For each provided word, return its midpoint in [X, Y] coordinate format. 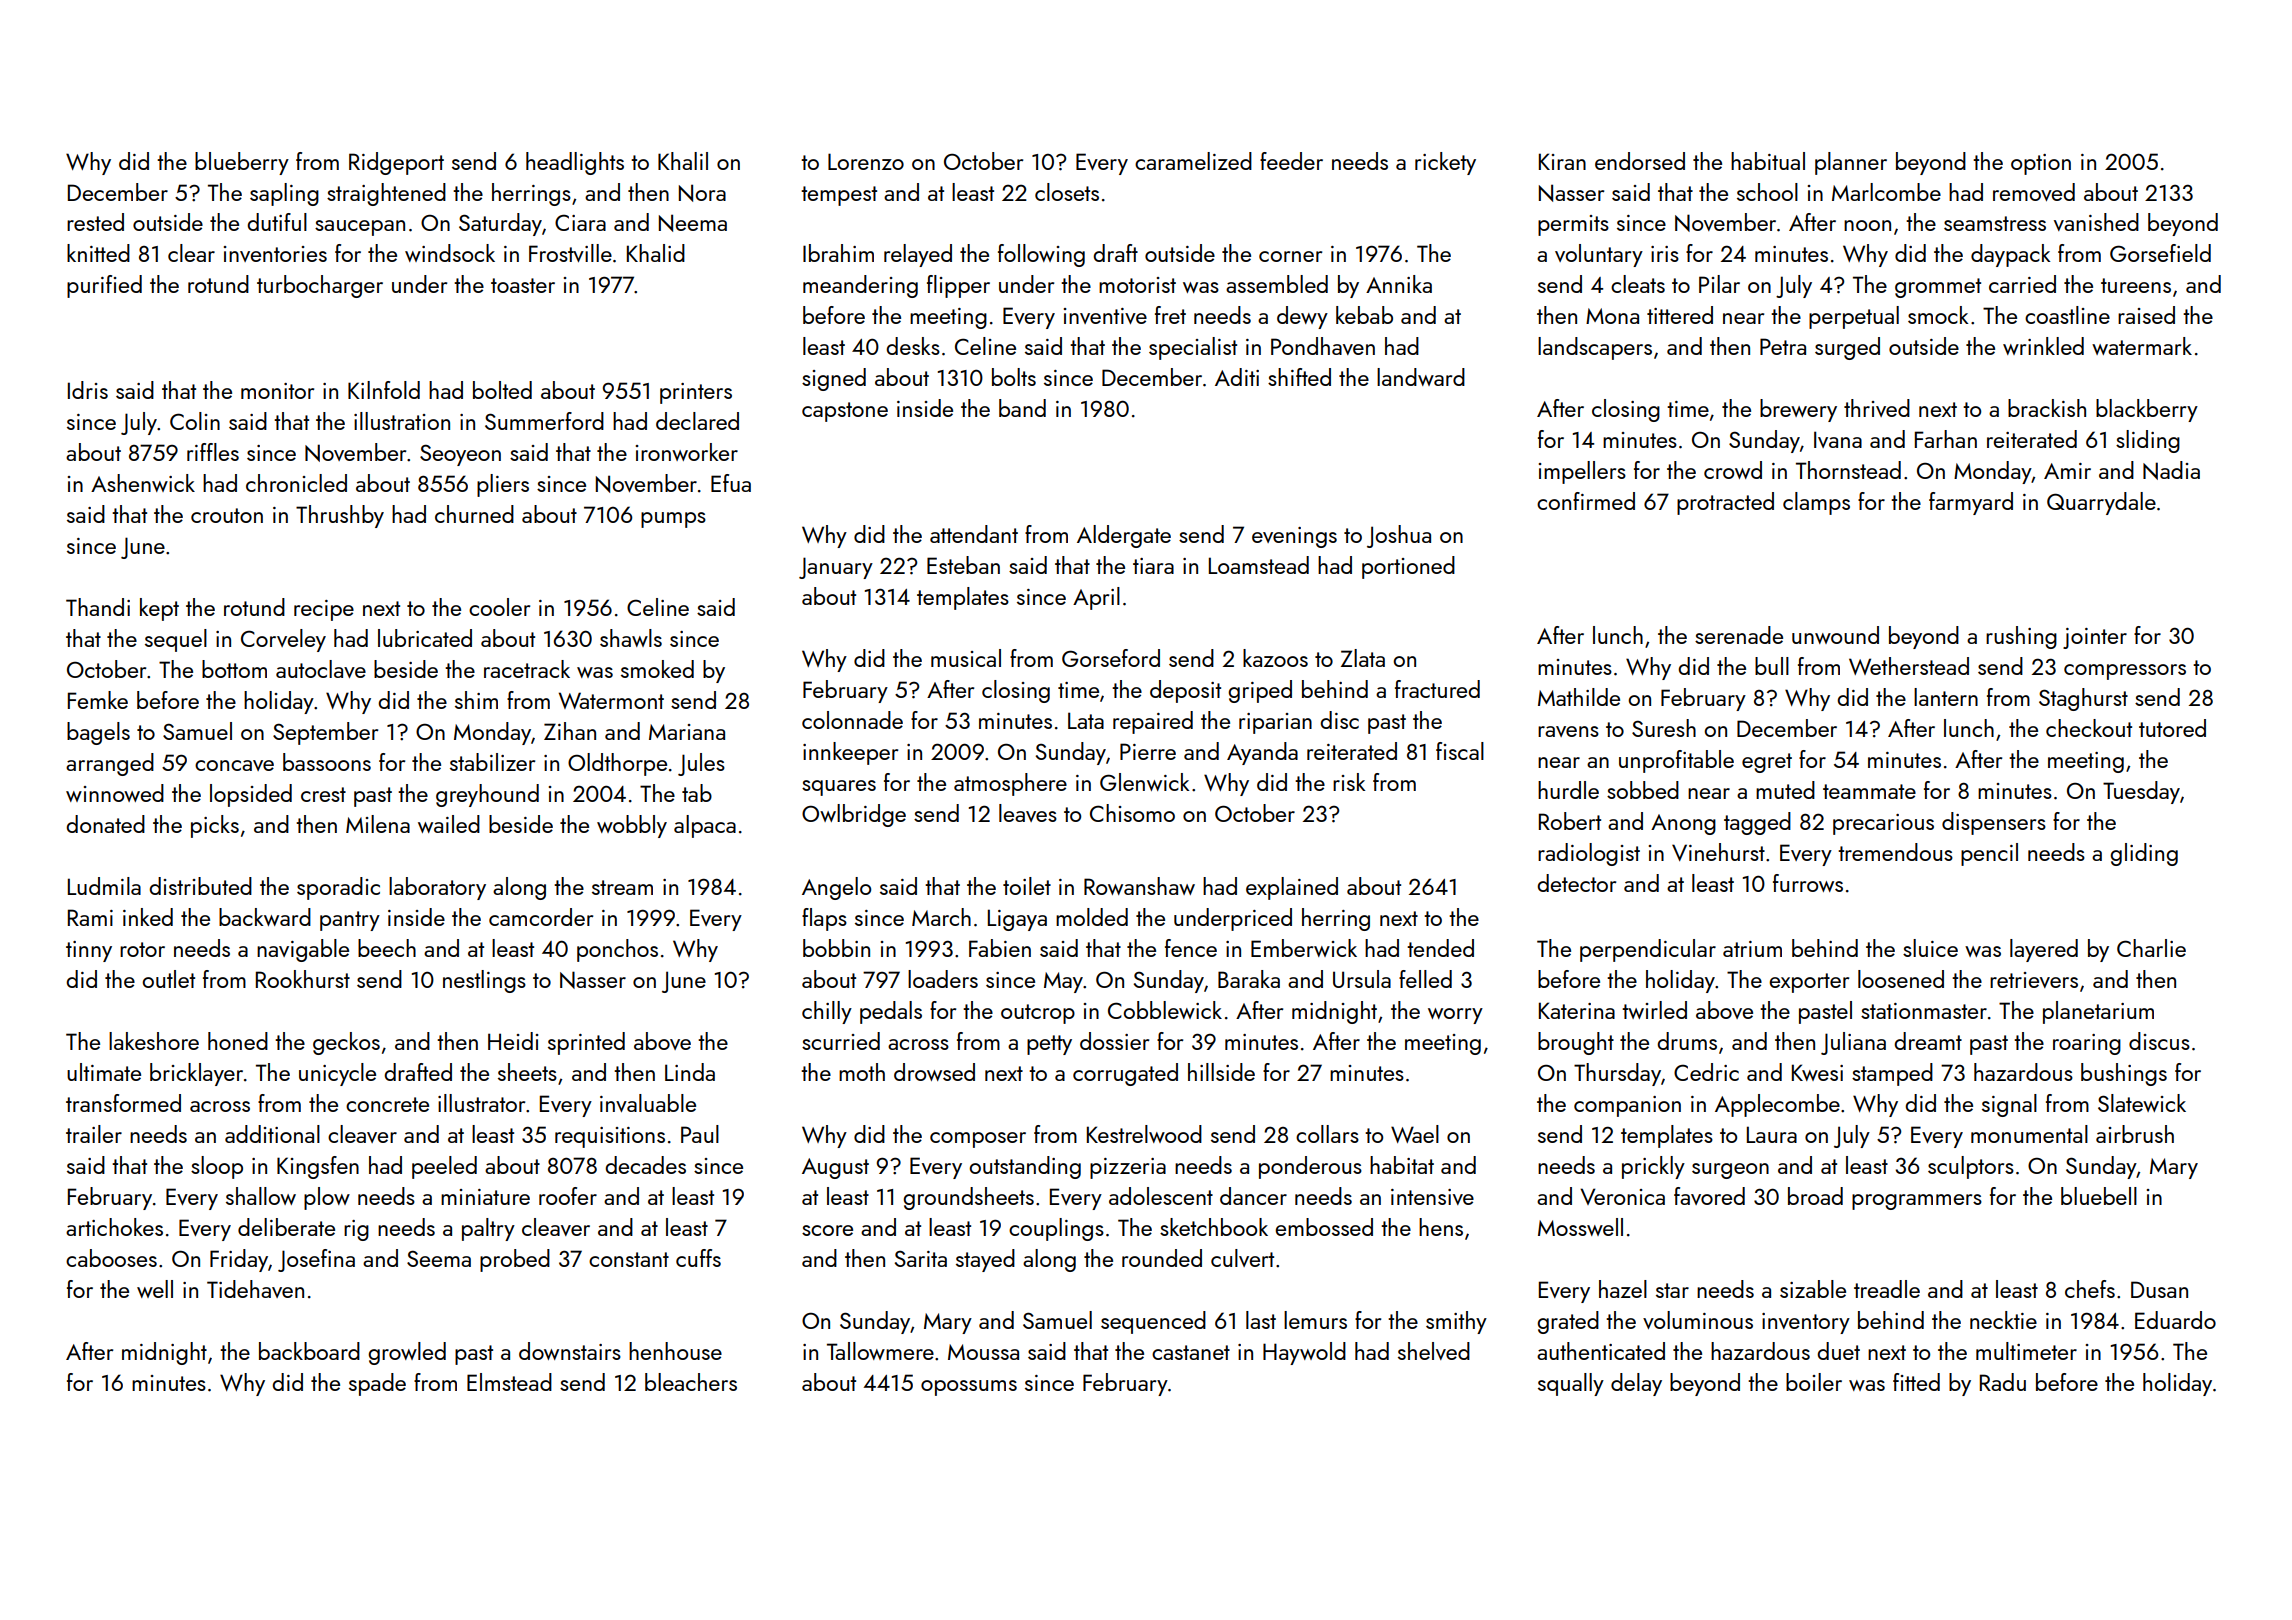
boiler [1814, 1382]
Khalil [683, 161]
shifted [1299, 377]
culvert [1242, 1258]
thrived [1877, 408]
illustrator [481, 1103]
